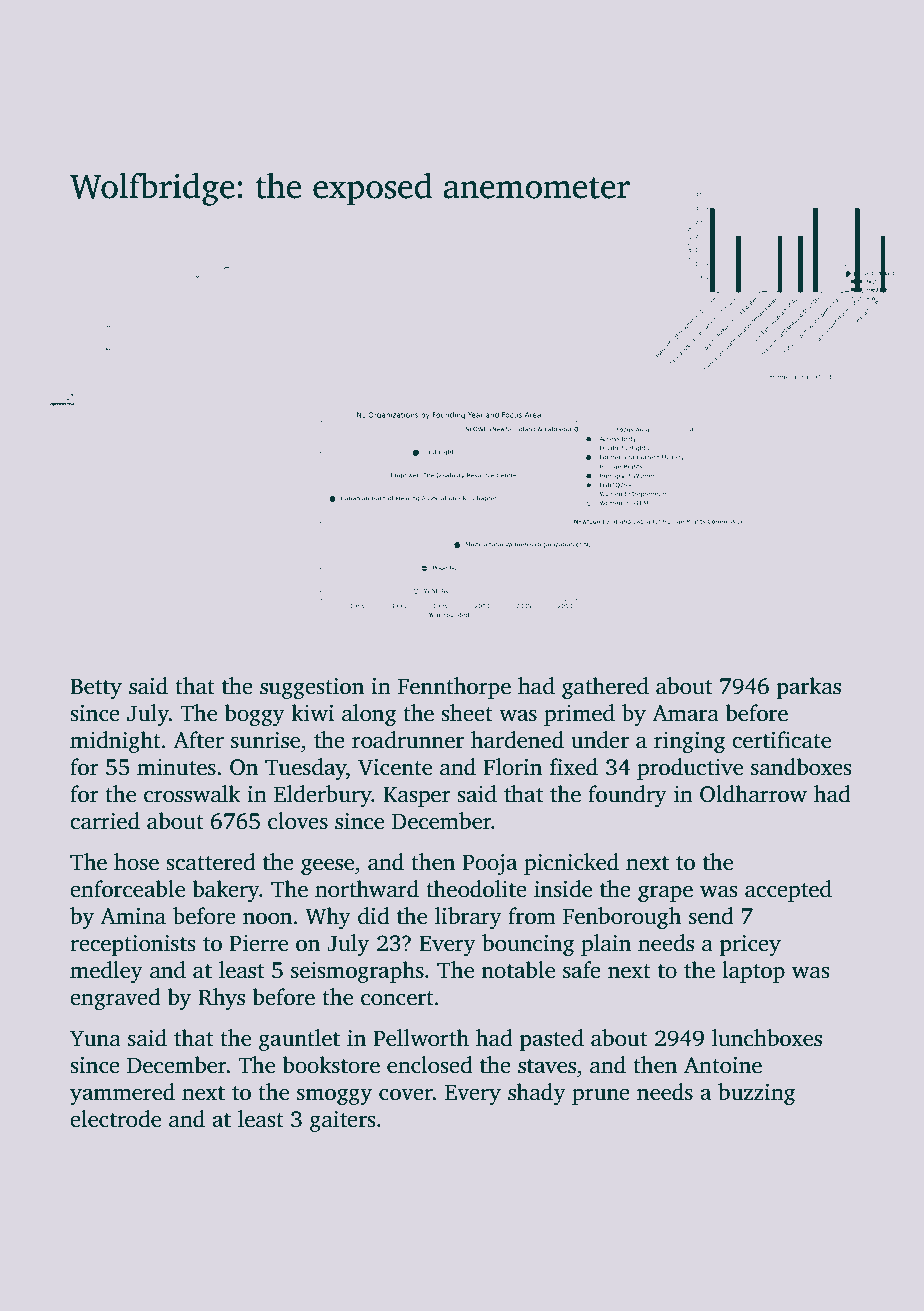  I want to click on smoggy, so click(334, 1096).
